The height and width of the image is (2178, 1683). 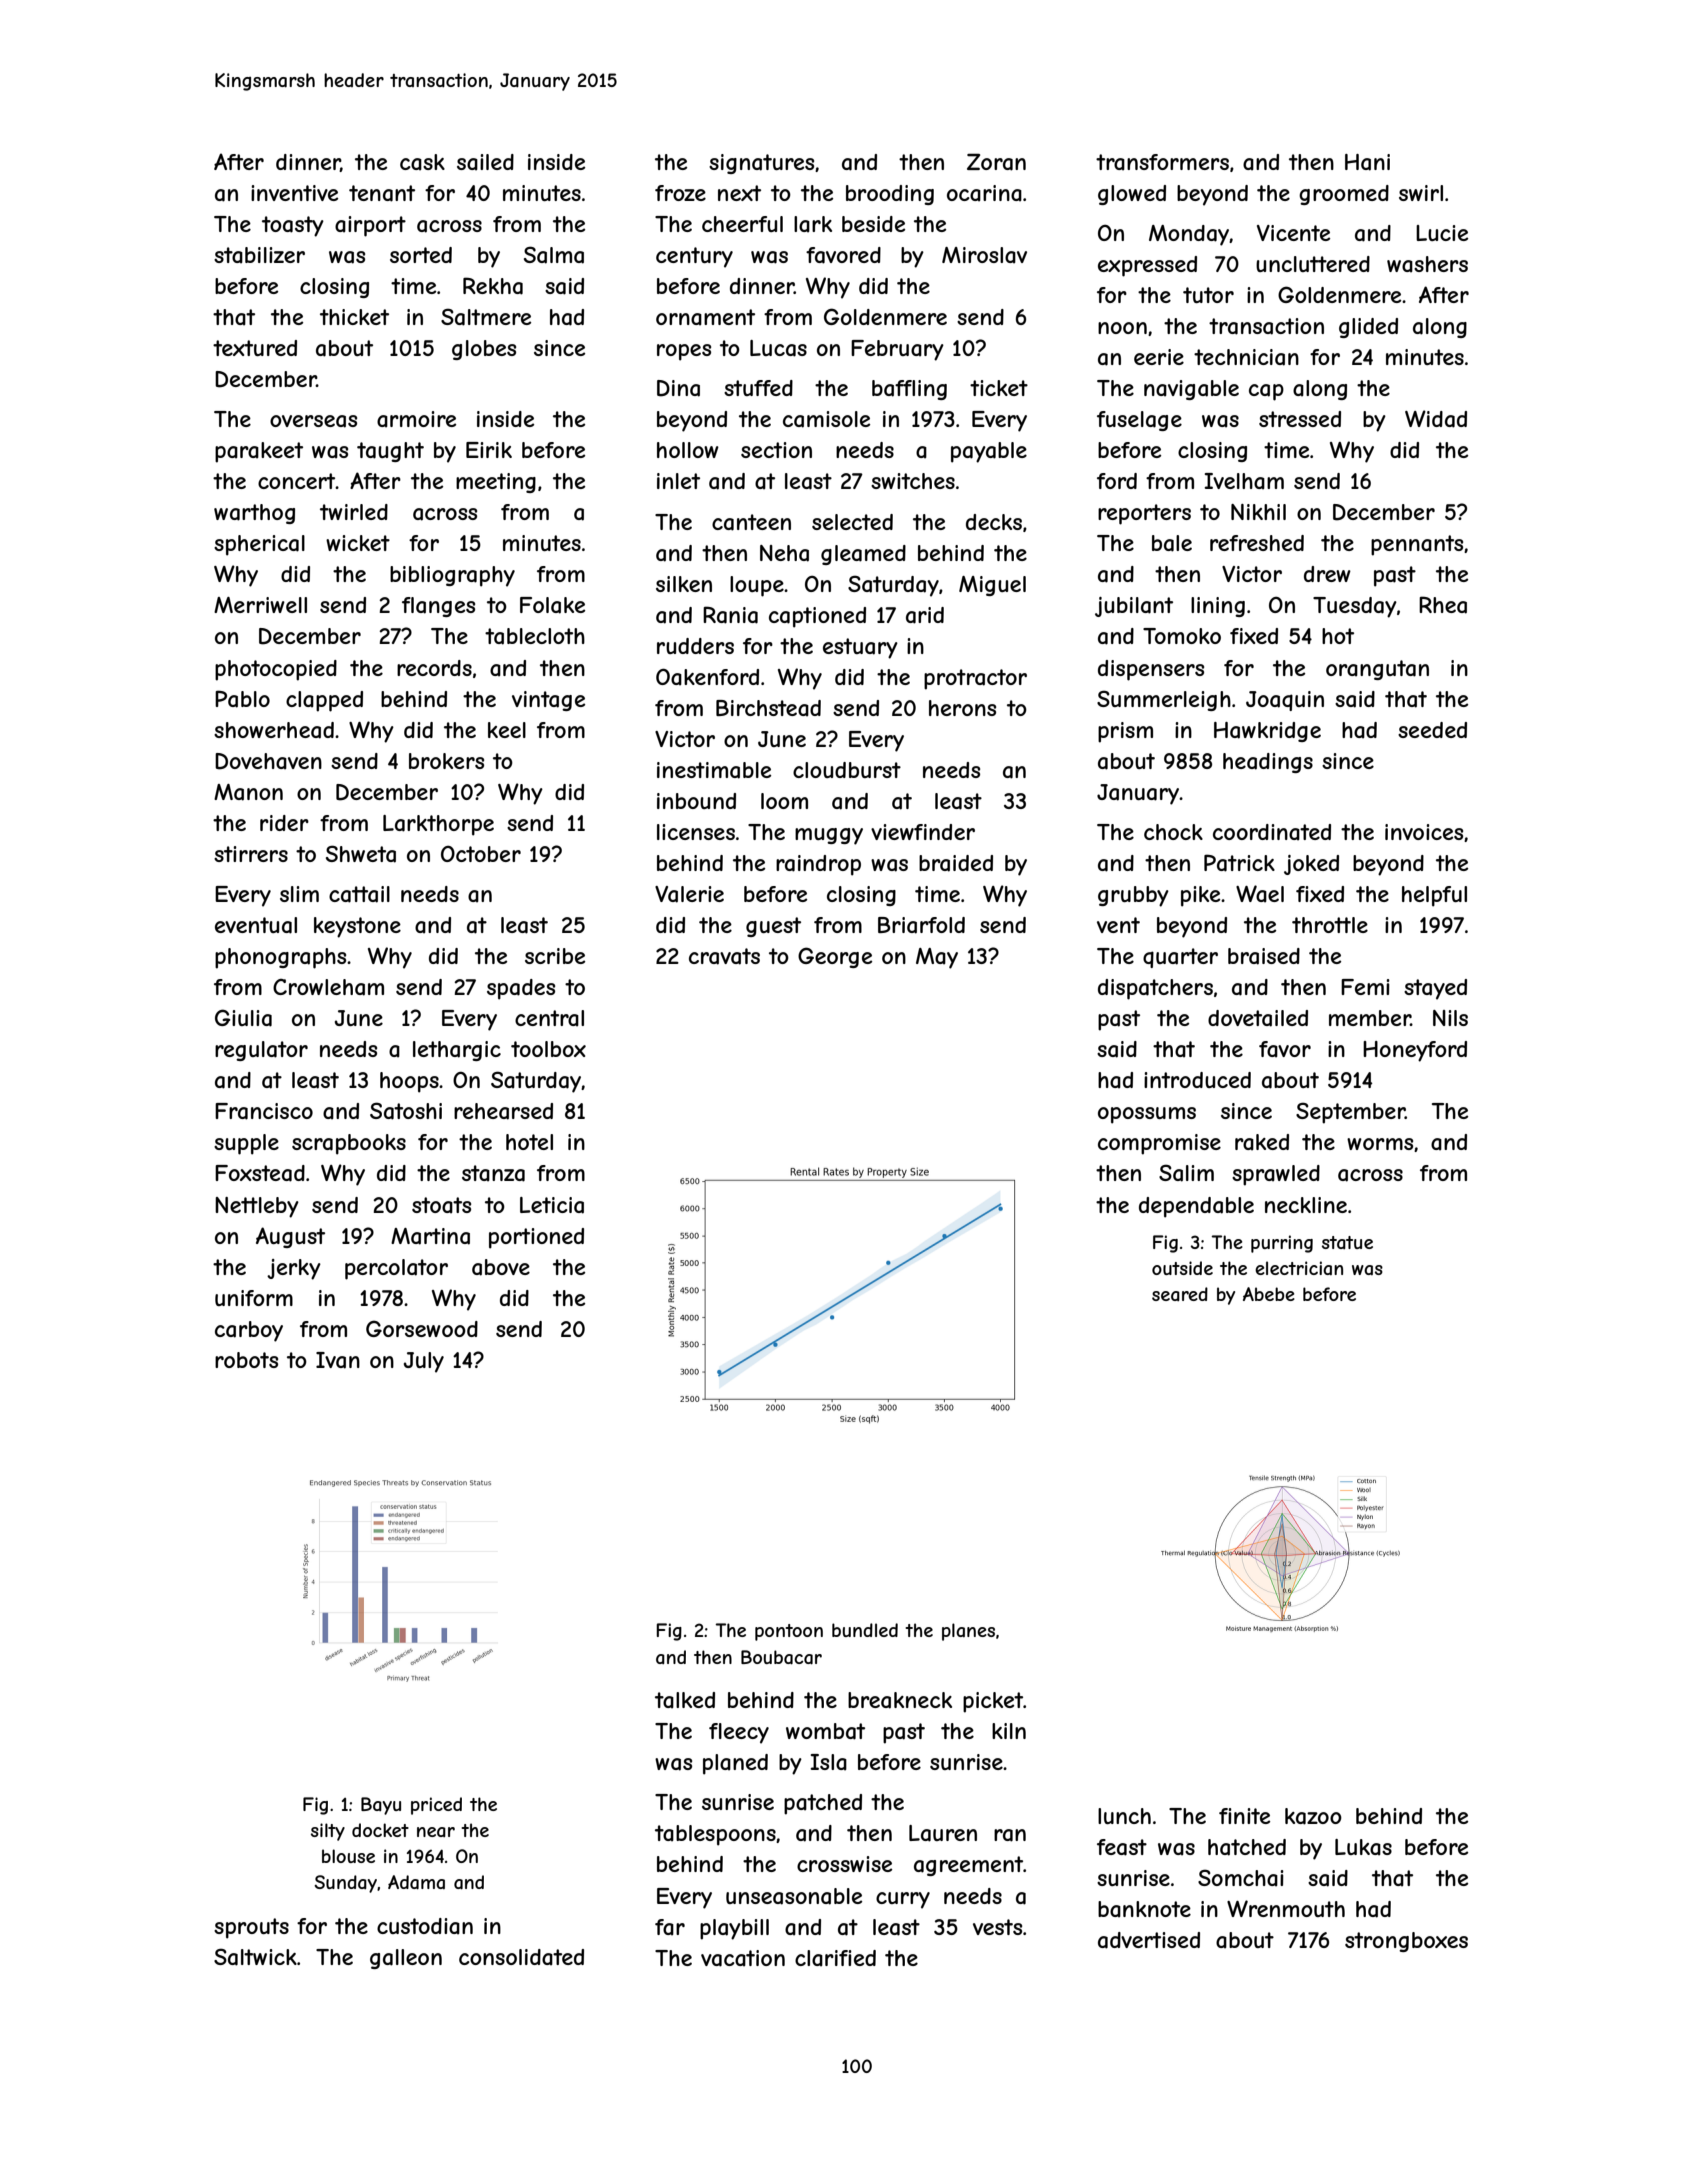 I want to click on kazoo, so click(x=1313, y=1816).
